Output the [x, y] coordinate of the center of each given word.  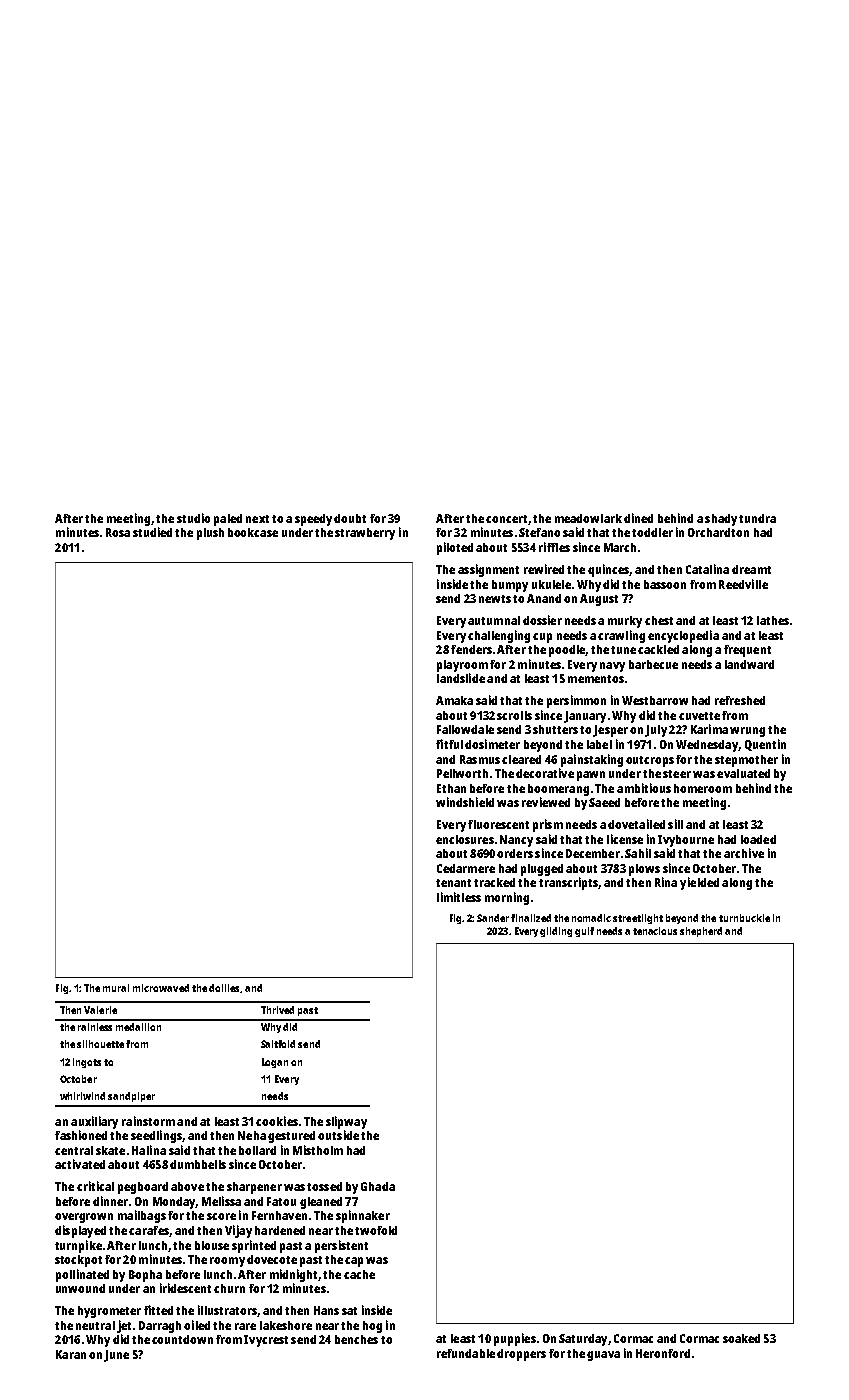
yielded [699, 883]
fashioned [81, 1135]
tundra [757, 518]
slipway [346, 1122]
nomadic [591, 918]
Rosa [118, 532]
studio [193, 518]
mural [116, 988]
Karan [71, 1354]
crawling [621, 636]
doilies [224, 988]
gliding [556, 932]
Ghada [378, 1186]
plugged [542, 870]
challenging [499, 636]
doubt [350, 518]
